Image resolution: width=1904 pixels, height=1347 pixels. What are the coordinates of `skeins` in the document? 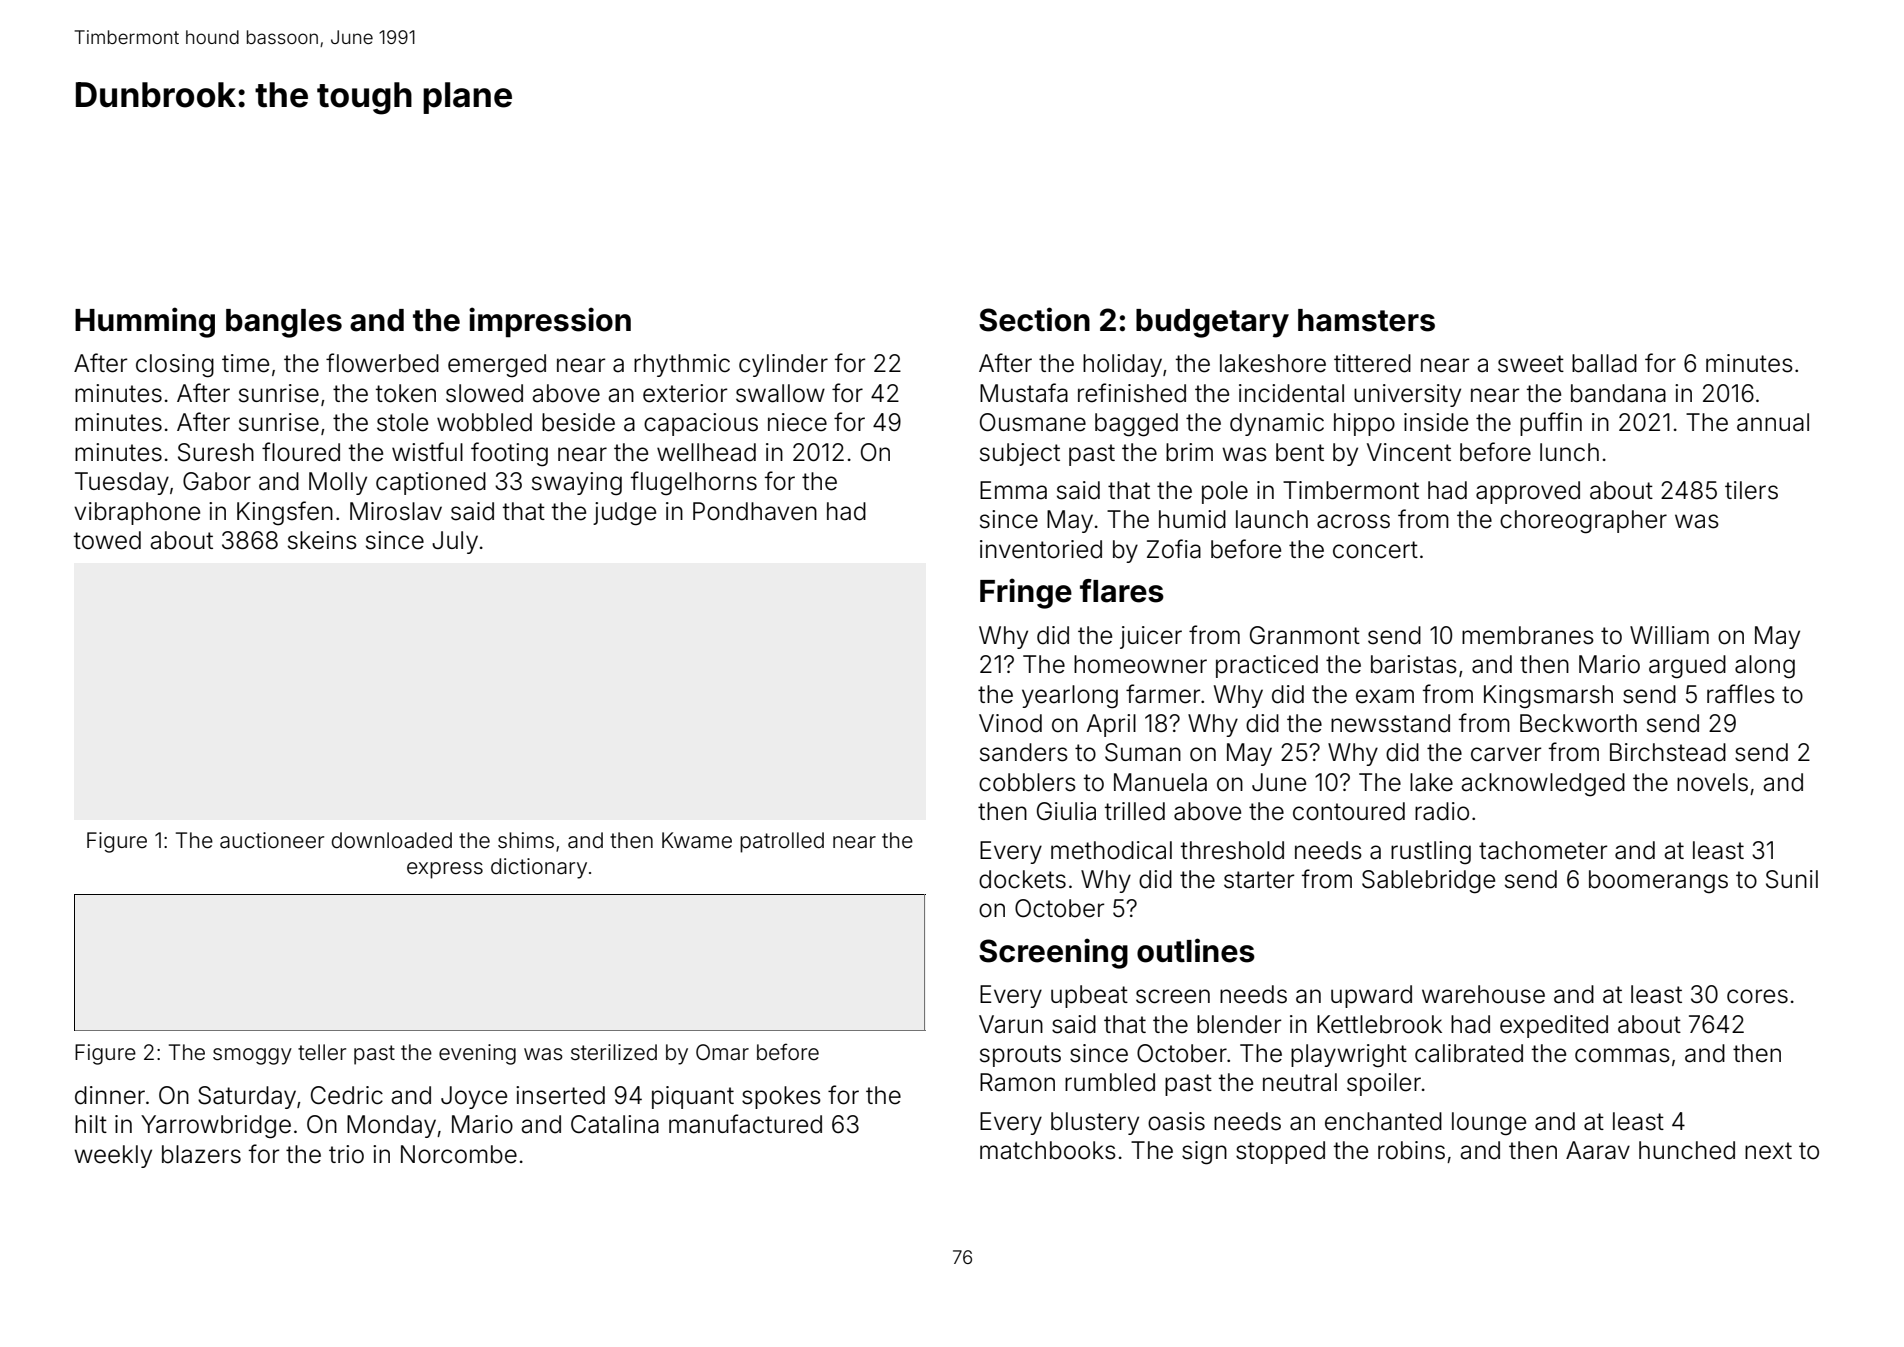 It's located at (322, 540).
